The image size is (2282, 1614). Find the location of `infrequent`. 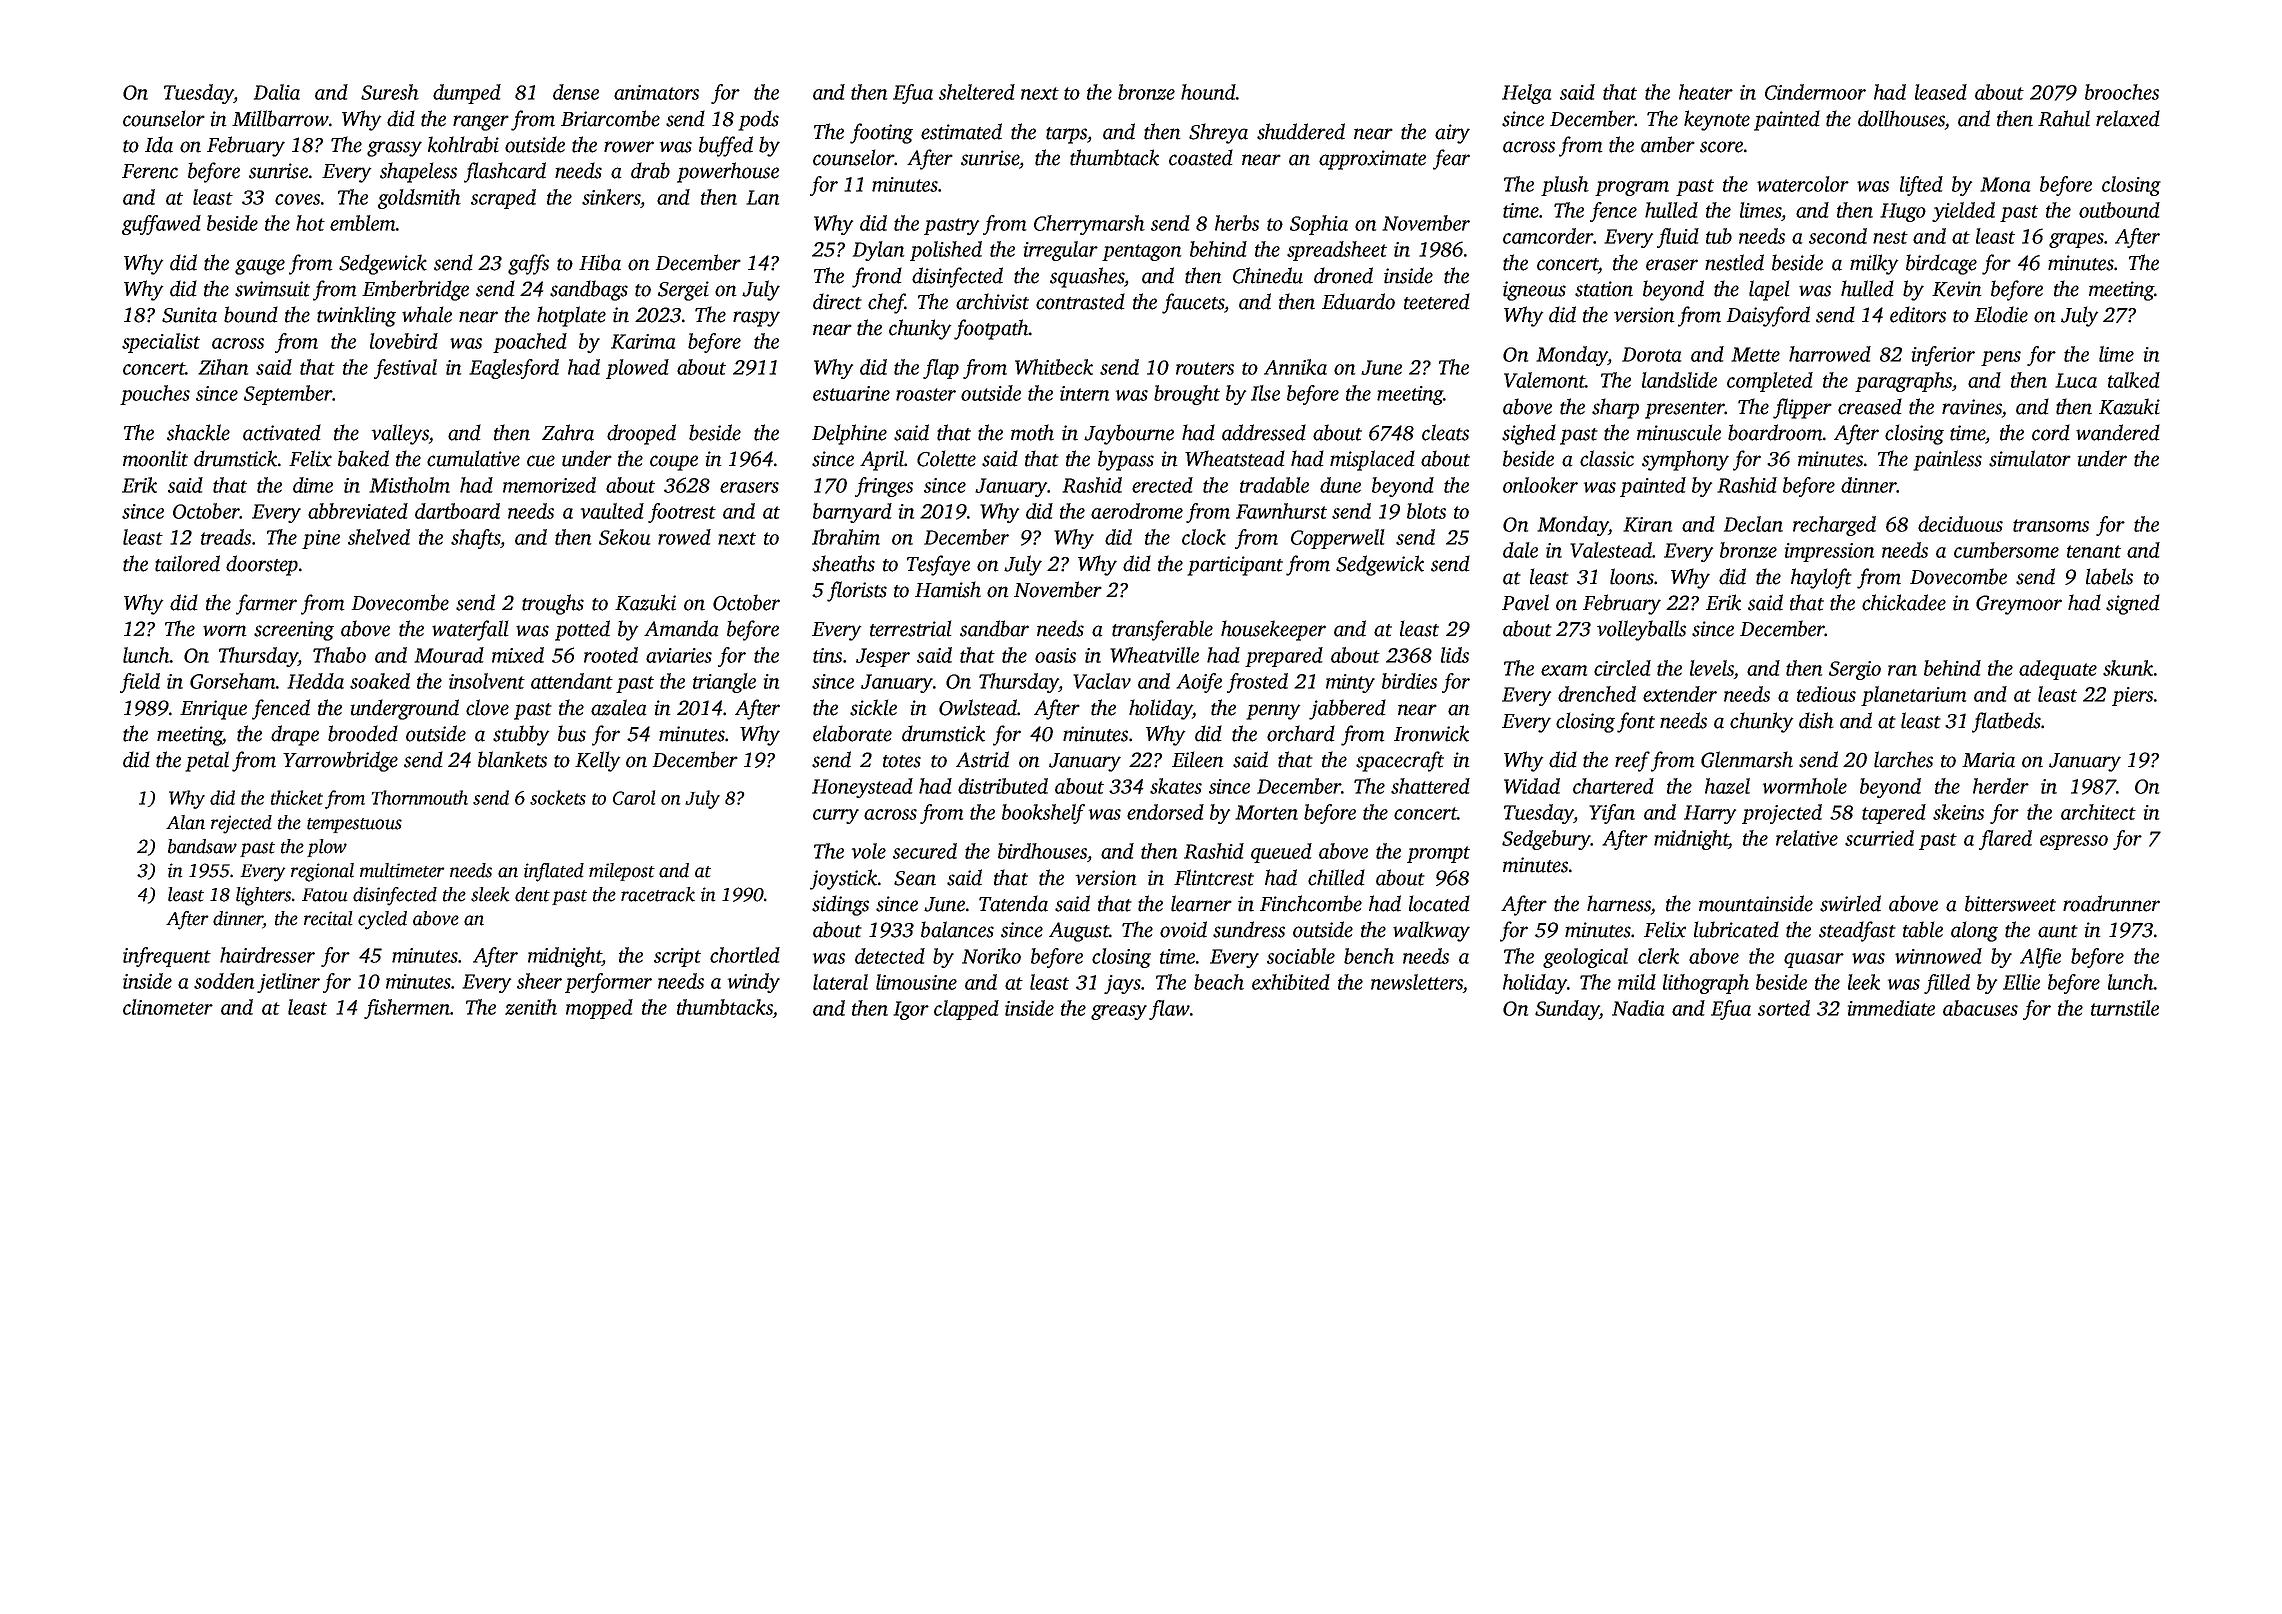

infrequent is located at coordinates (167, 957).
